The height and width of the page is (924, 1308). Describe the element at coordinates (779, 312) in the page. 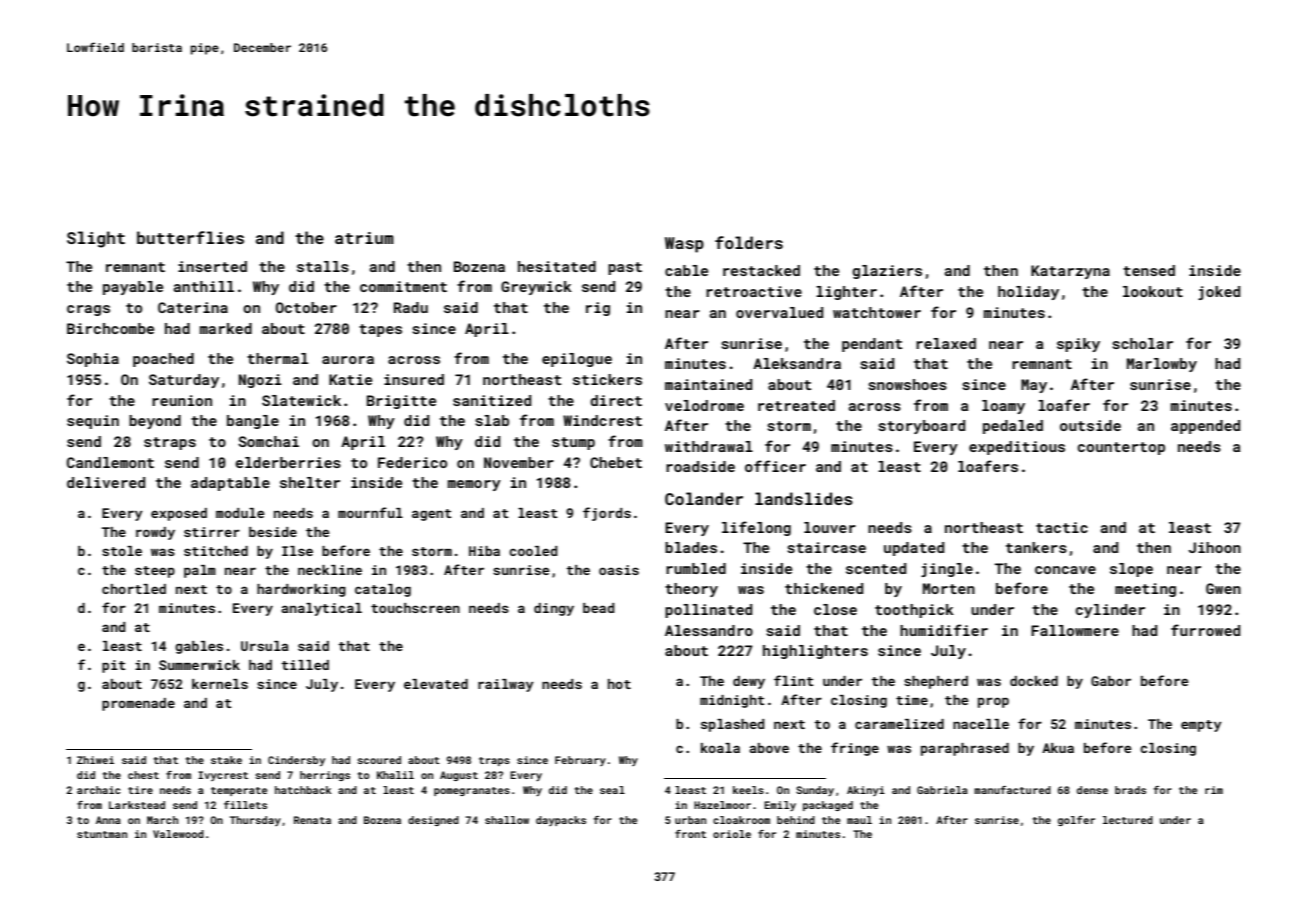

I see `overvalued` at that location.
